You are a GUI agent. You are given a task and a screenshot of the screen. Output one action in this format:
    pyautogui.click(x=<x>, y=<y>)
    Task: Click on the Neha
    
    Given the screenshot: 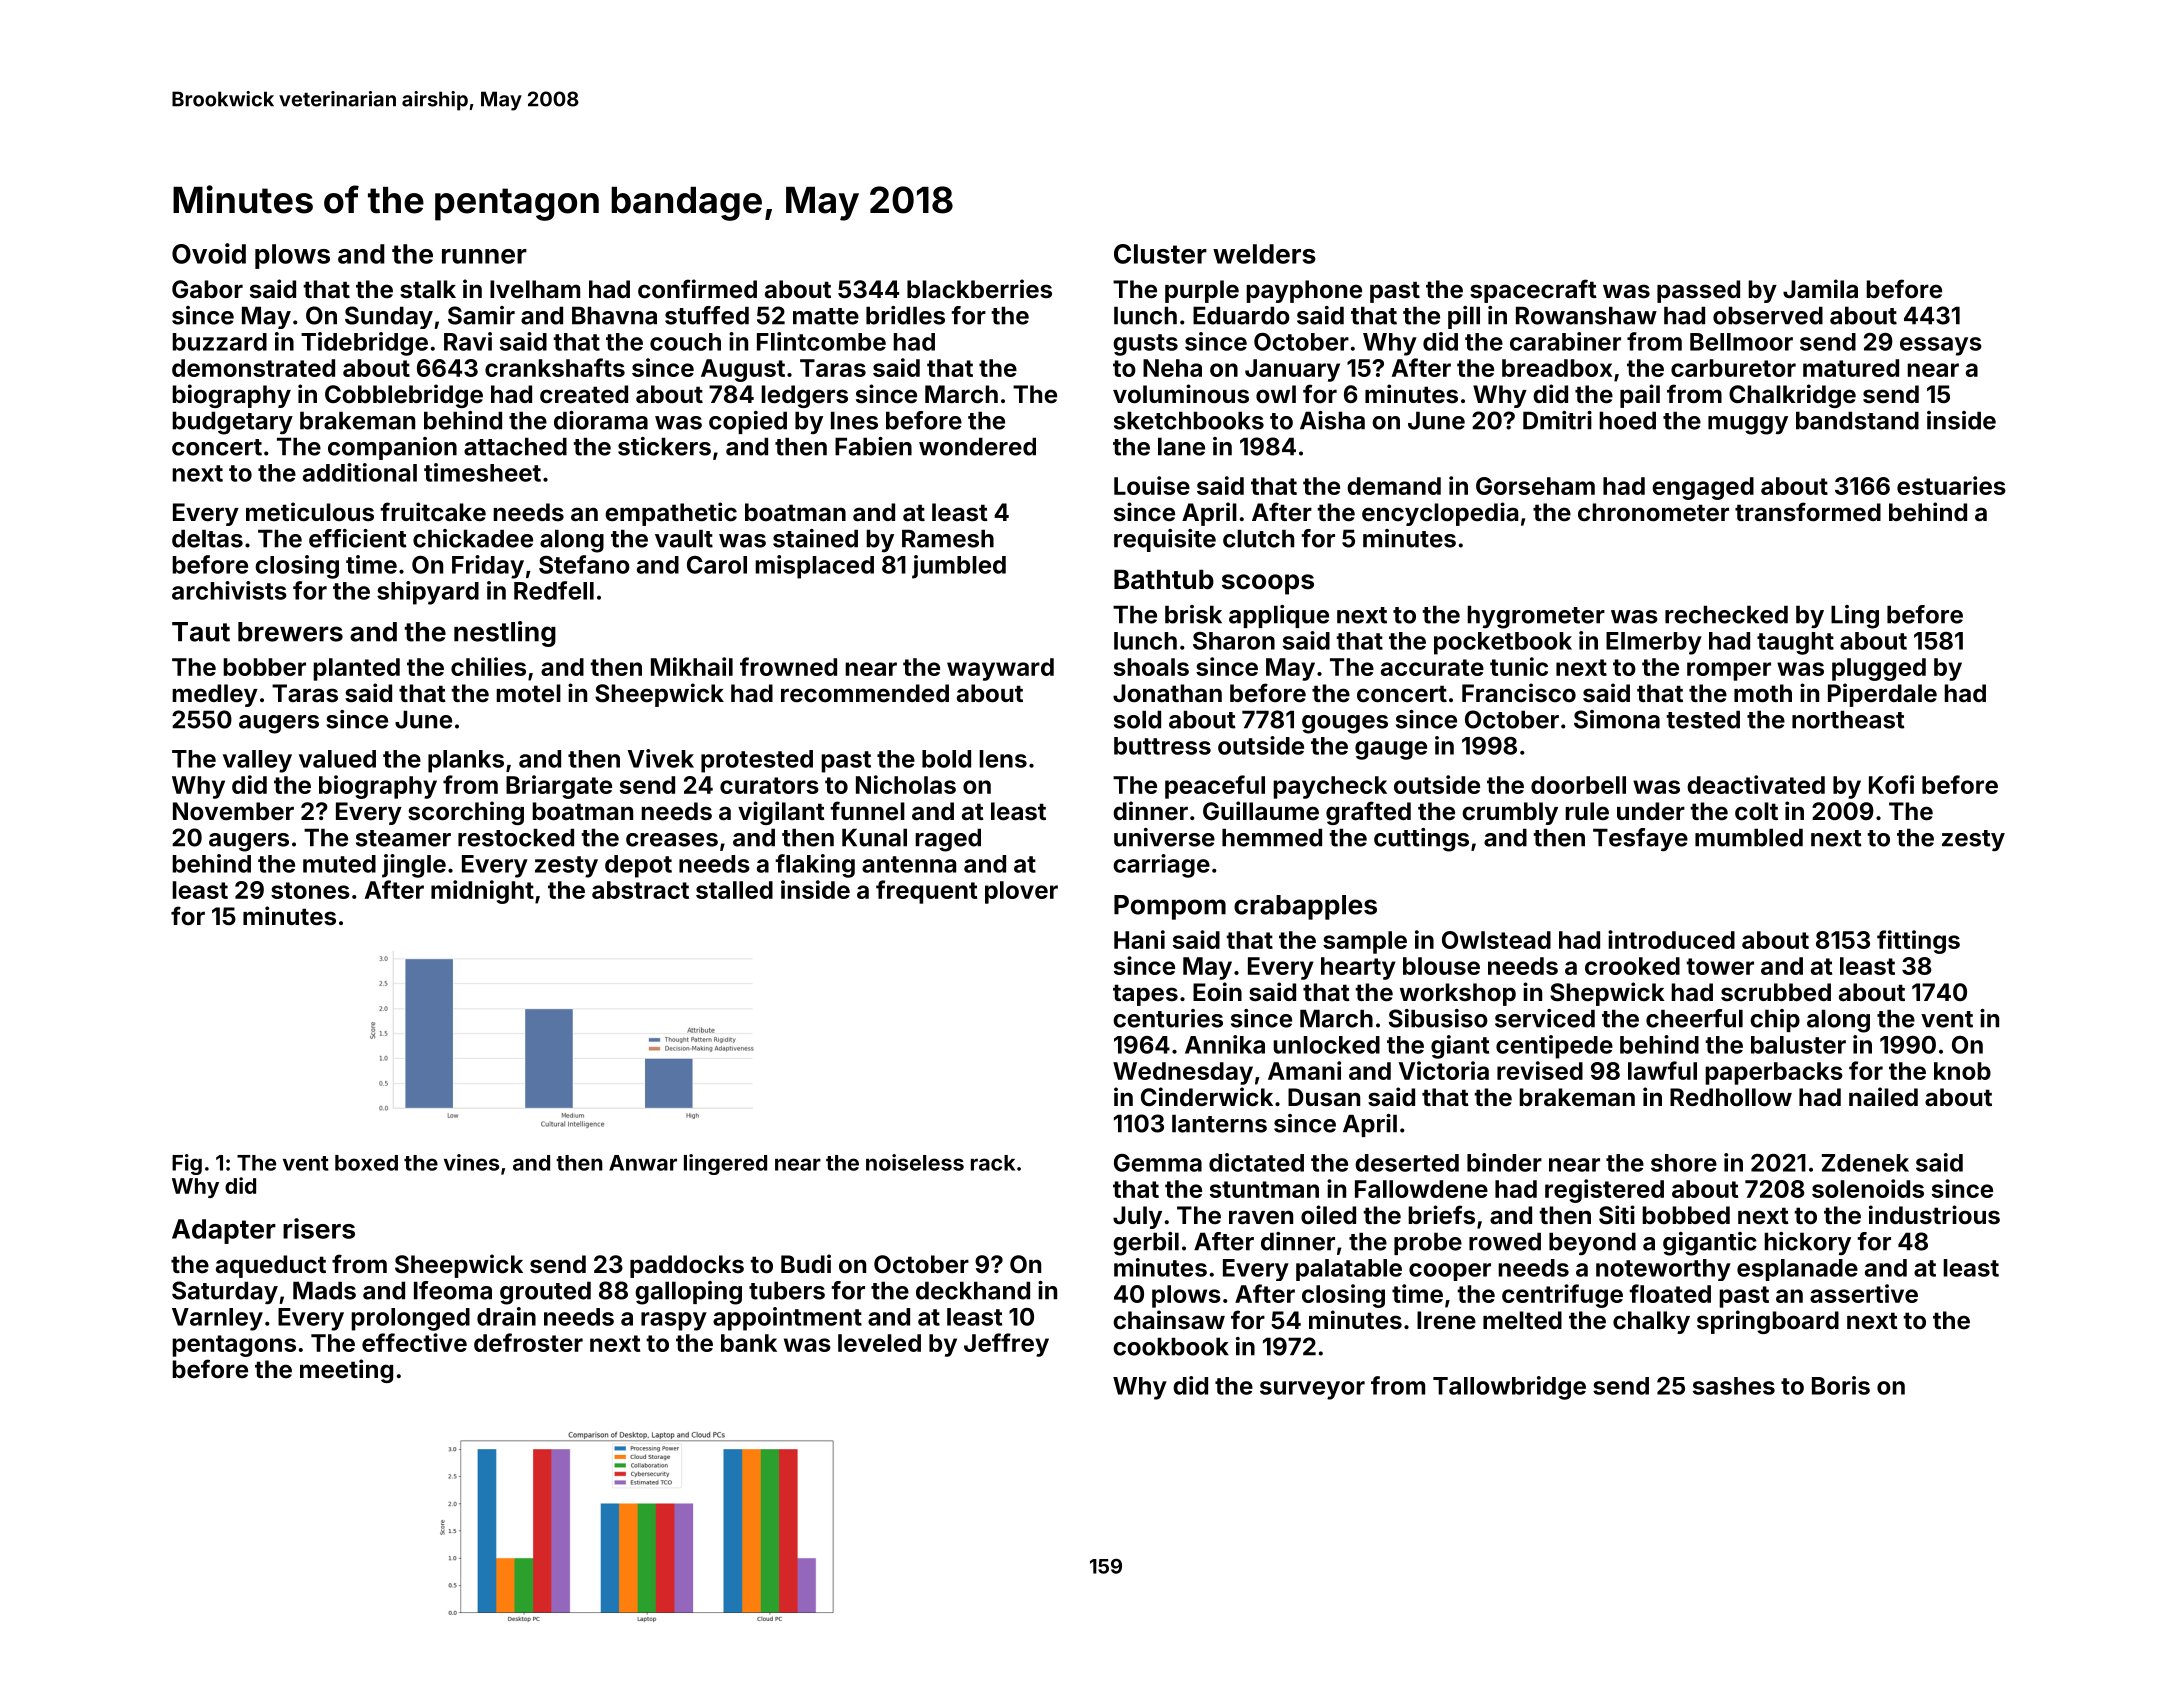 What is the action you would take?
    pyautogui.click(x=1172, y=368)
